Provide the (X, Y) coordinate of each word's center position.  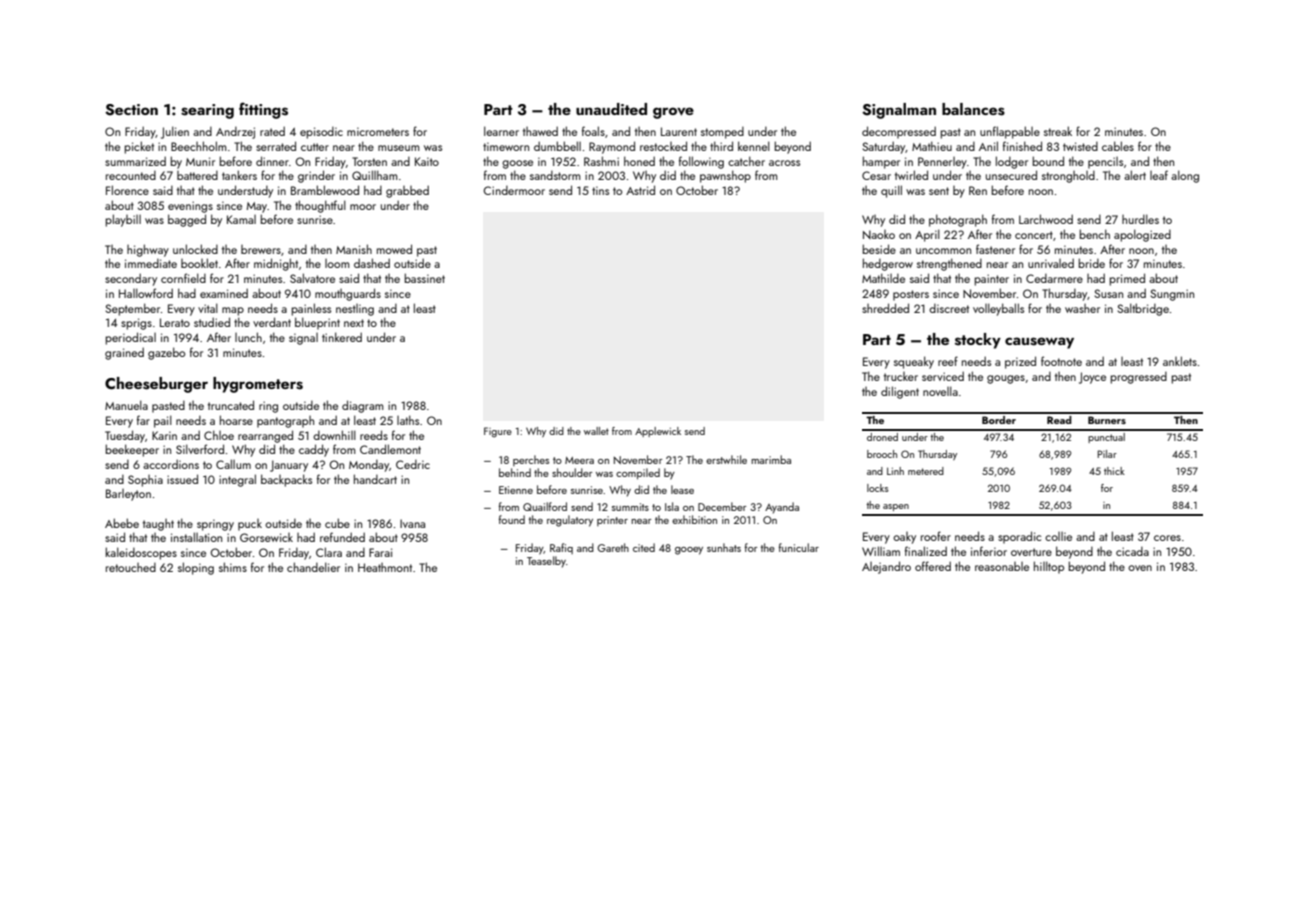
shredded (885, 308)
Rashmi (601, 161)
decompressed (899, 132)
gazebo (166, 353)
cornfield (183, 278)
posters (911, 295)
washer (1082, 308)
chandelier (313, 567)
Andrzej (235, 132)
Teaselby (546, 562)
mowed (394, 249)
